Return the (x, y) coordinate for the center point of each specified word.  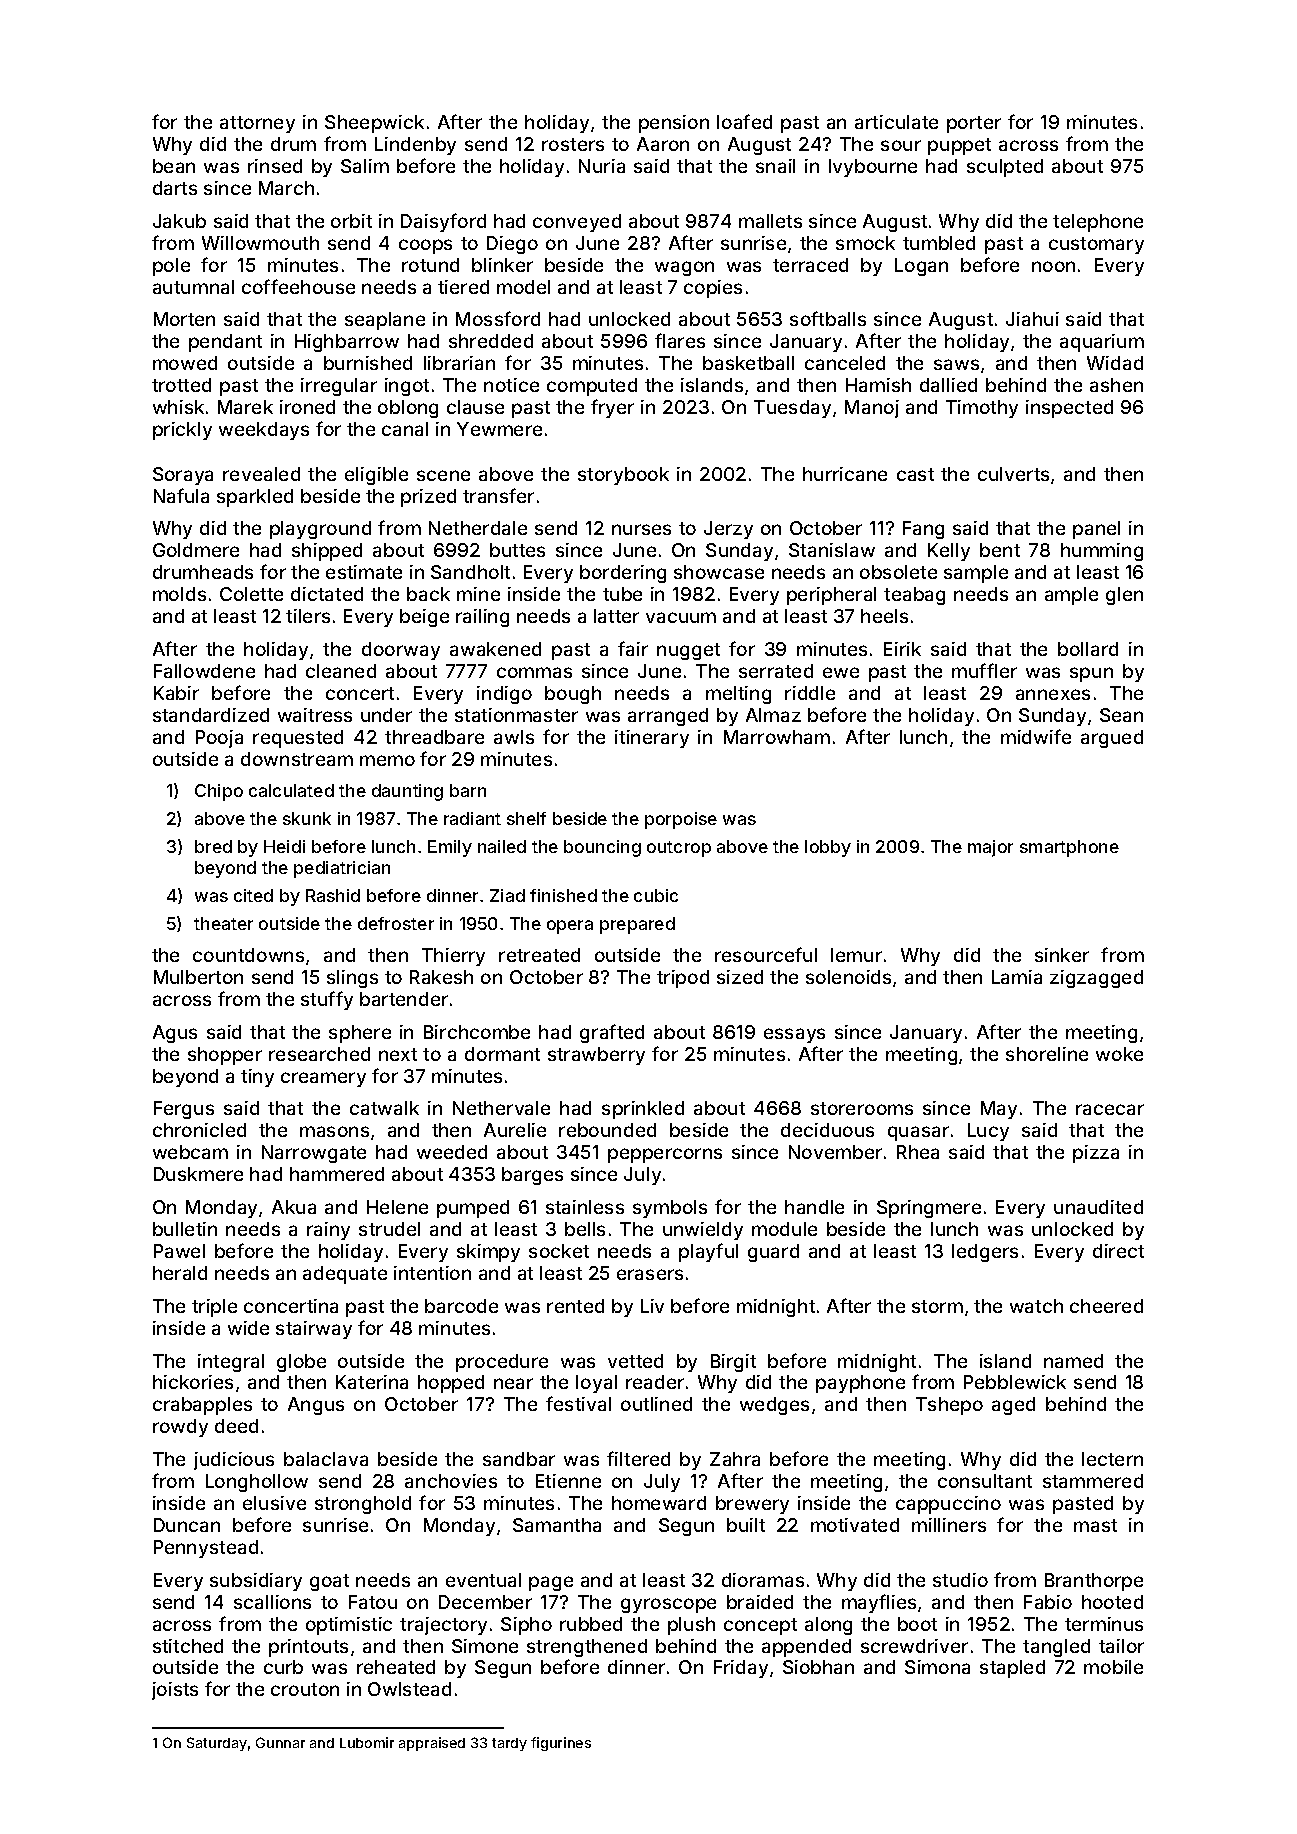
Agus (175, 1034)
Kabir (176, 693)
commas (534, 672)
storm (937, 1306)
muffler (984, 670)
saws (956, 364)
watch (1036, 1306)
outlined (656, 1404)
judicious (234, 1461)
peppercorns (665, 1155)
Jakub (179, 221)
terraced (810, 265)
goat (329, 1582)
